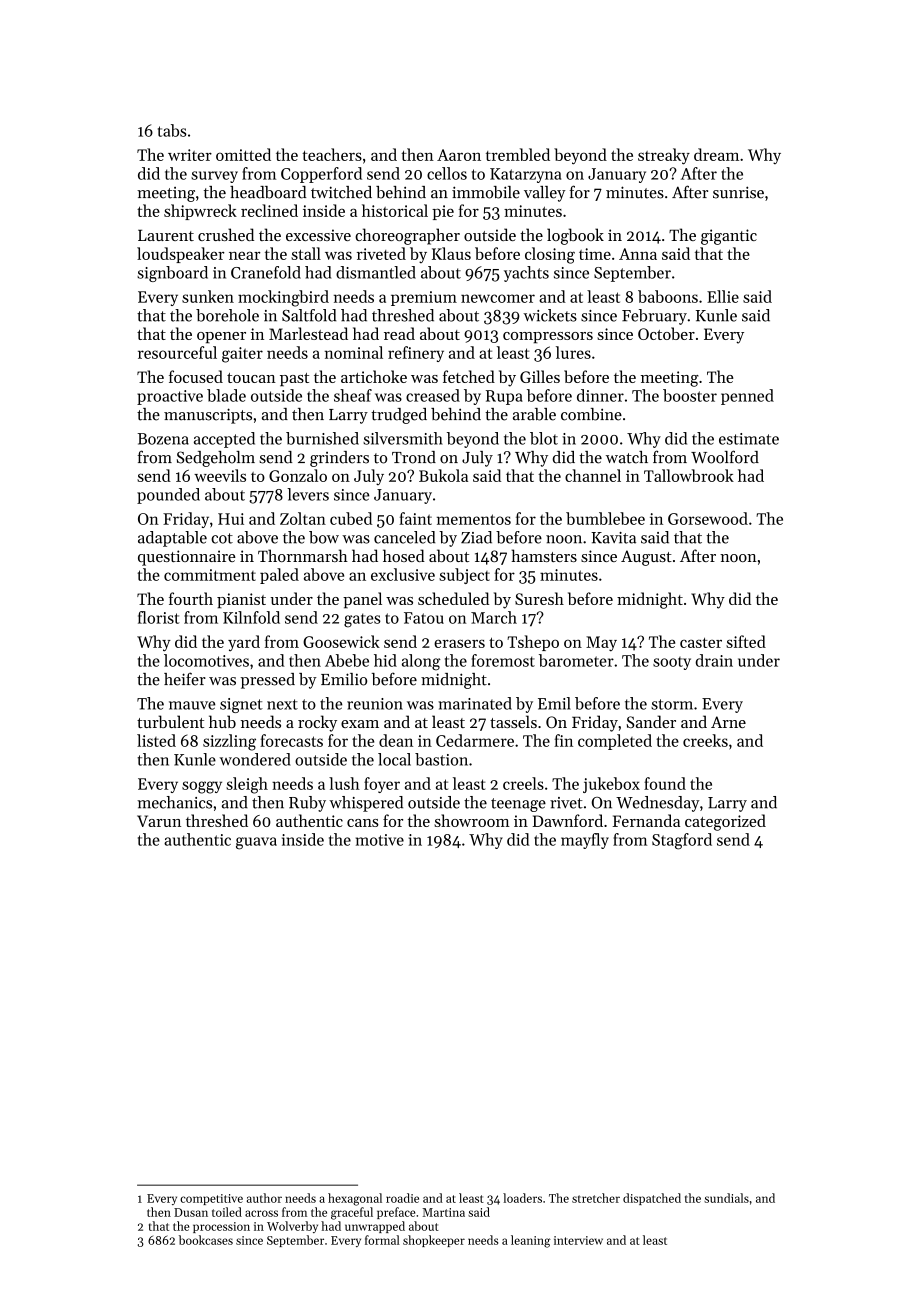  I want to click on gates, so click(362, 620).
